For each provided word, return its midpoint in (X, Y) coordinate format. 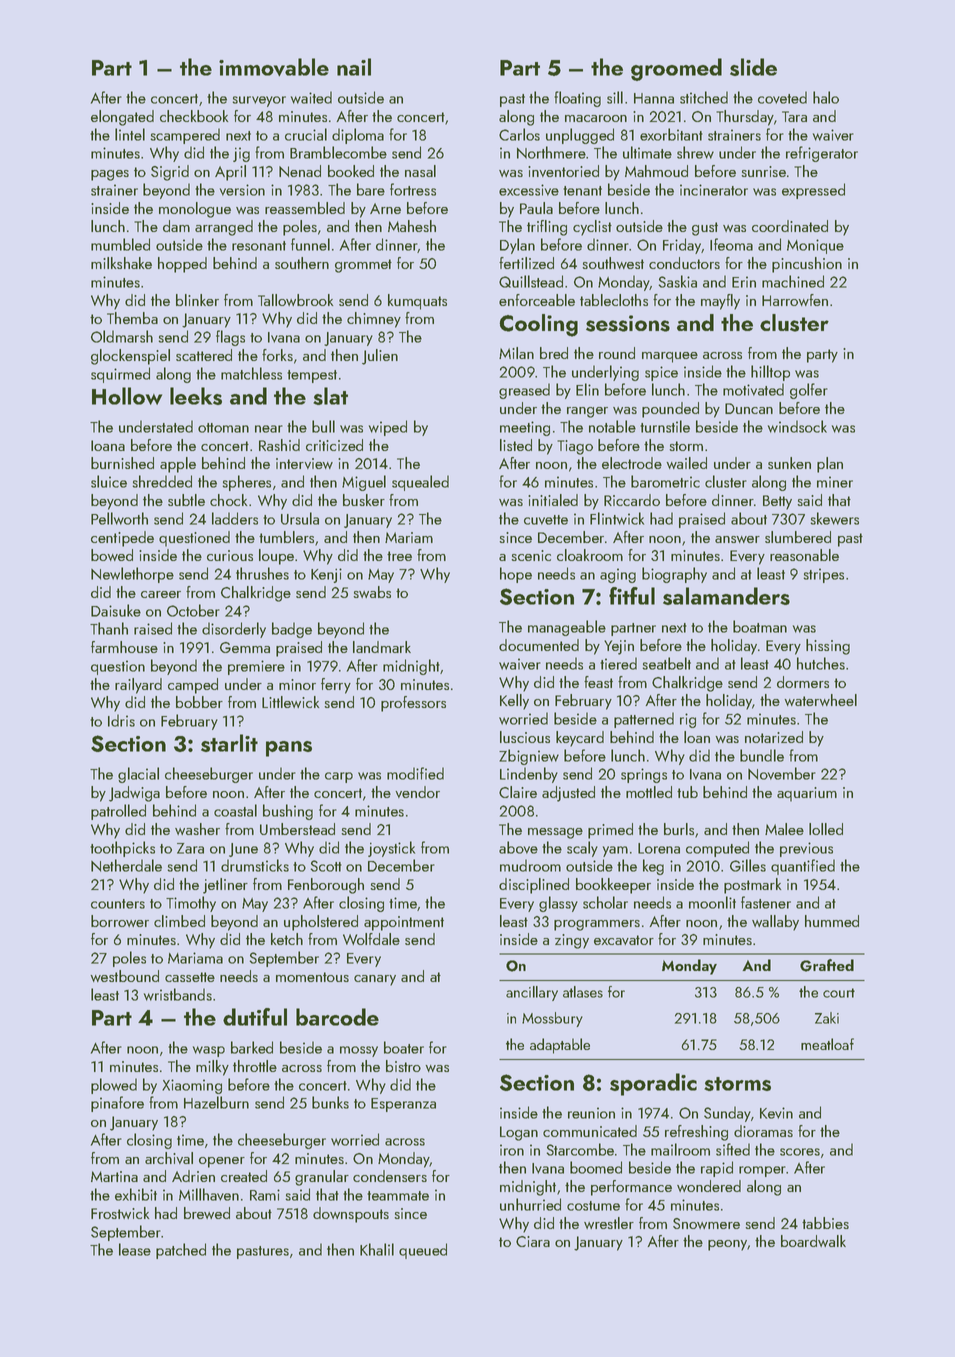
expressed (813, 191)
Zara (190, 848)
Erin (744, 282)
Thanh (109, 628)
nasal (420, 171)
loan (697, 737)
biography (674, 575)
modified (415, 773)
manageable (567, 628)
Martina (114, 1176)
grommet (363, 266)
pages (110, 175)
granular (322, 1178)
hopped (182, 265)
